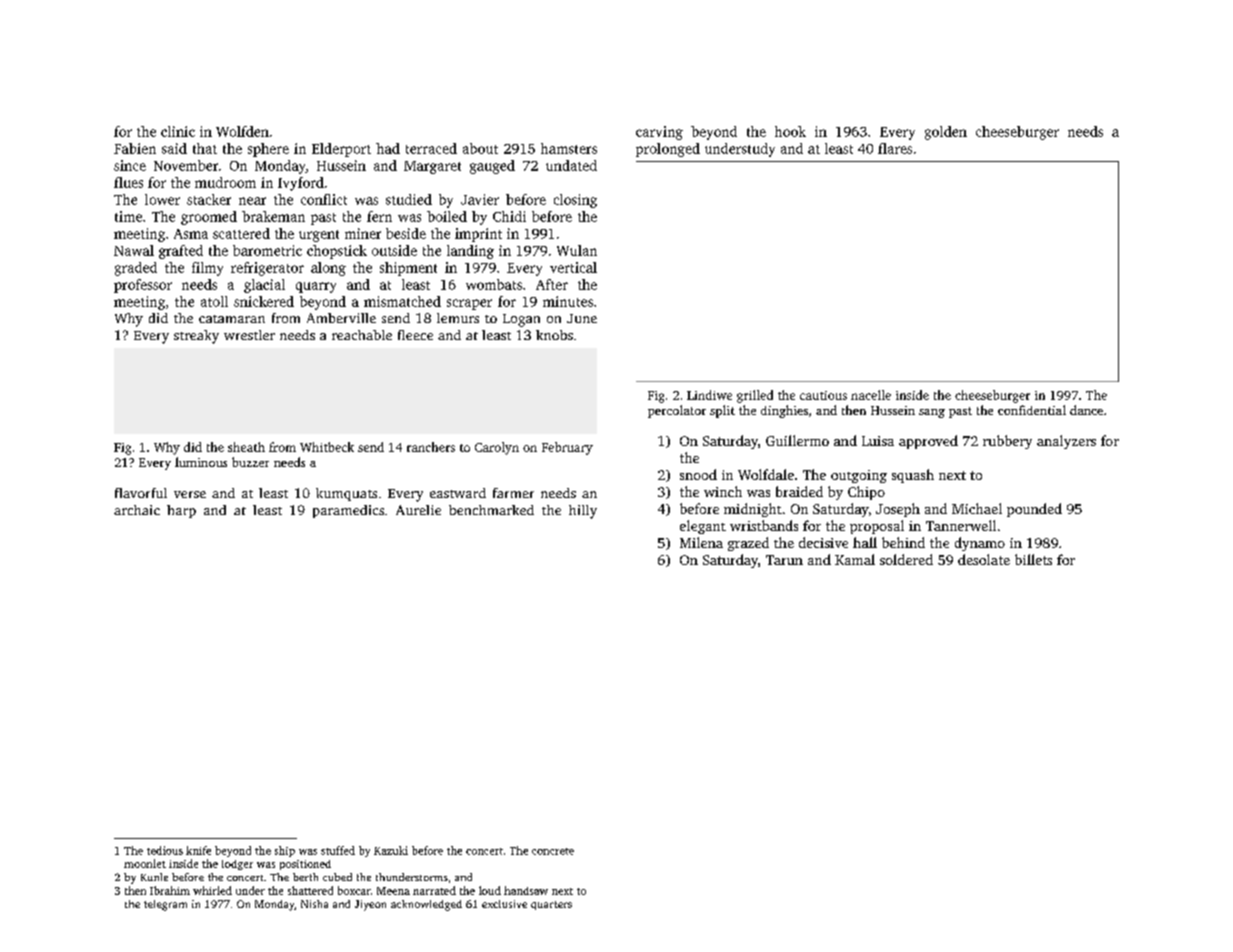  I want to click on Aurelie, so click(418, 510).
